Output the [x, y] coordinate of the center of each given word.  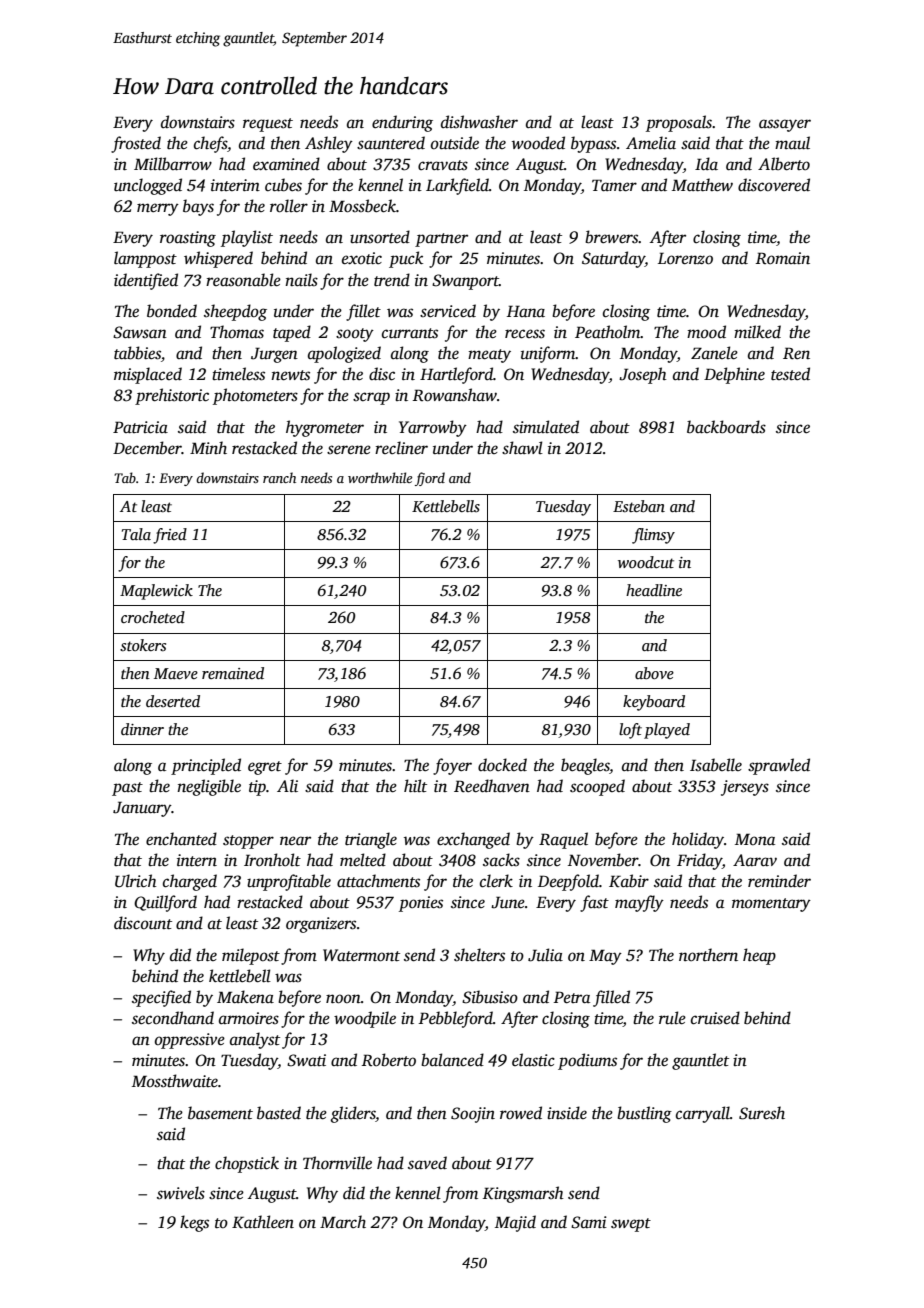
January [142, 809]
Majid [515, 1223]
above [654, 673]
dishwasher [479, 122]
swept [631, 1225]
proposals [679, 123]
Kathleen [263, 1222]
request [268, 125]
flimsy [653, 536]
